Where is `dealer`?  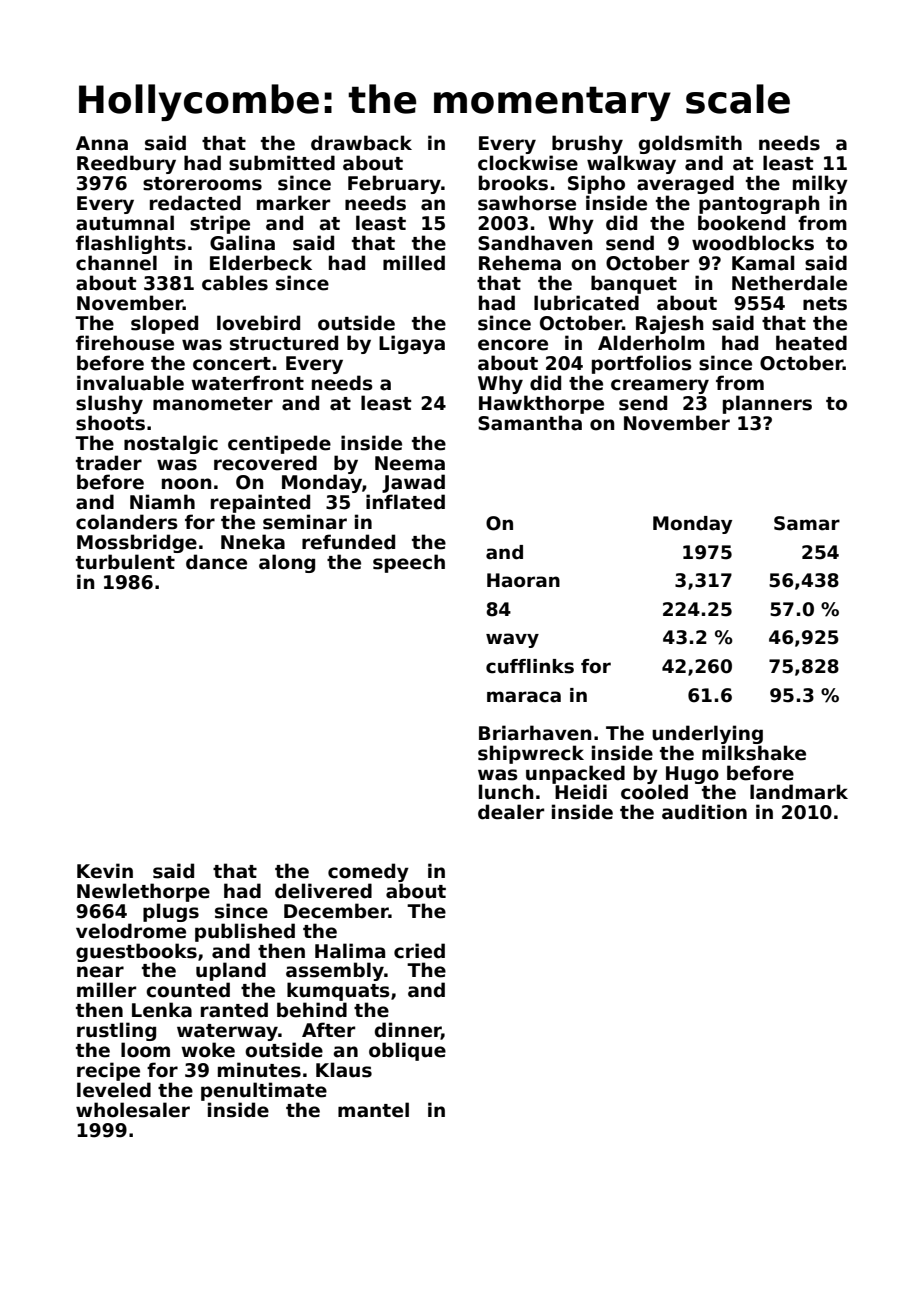
dealer is located at coordinates (511, 812).
